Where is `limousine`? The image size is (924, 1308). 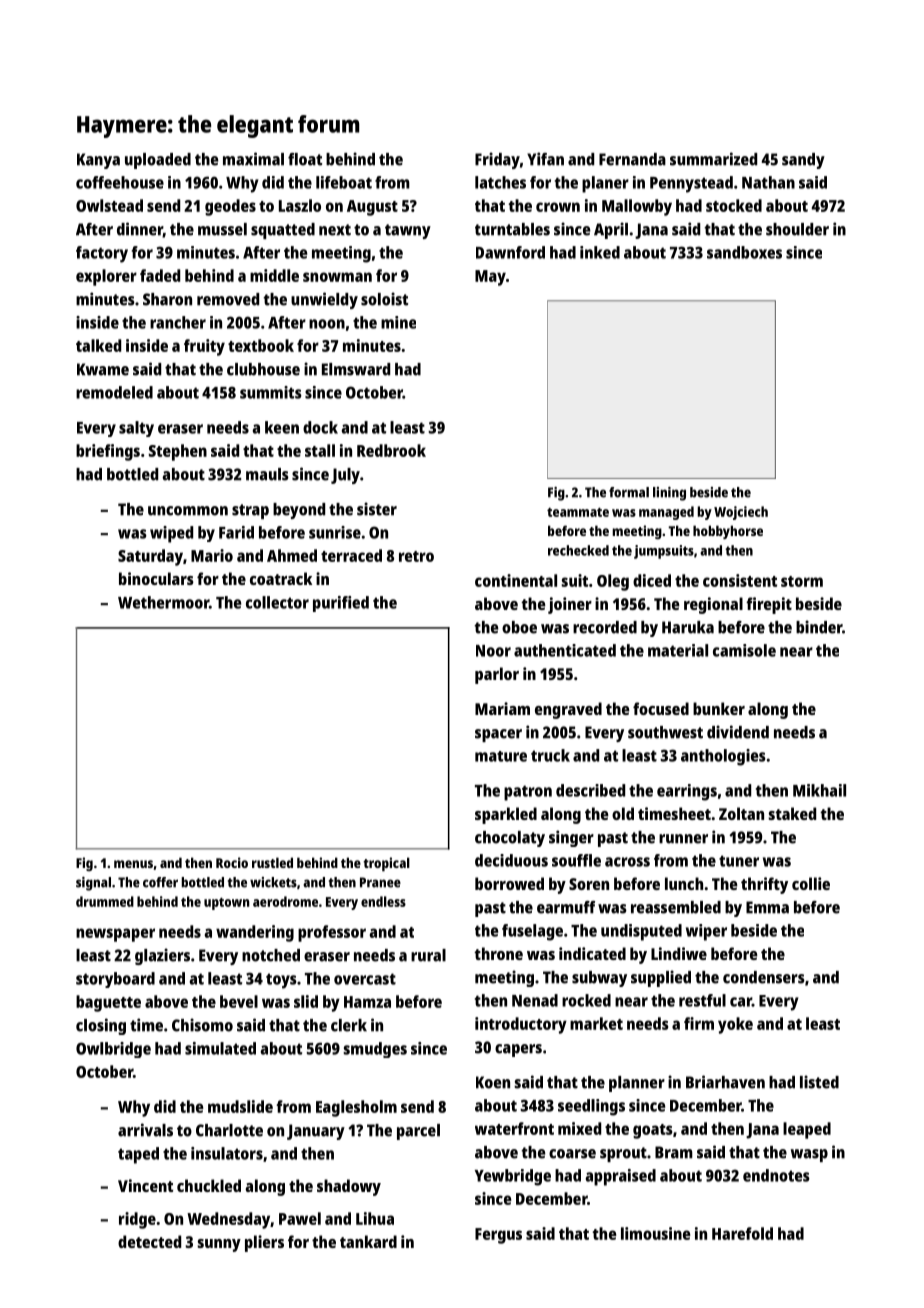
limousine is located at coordinates (656, 1233).
